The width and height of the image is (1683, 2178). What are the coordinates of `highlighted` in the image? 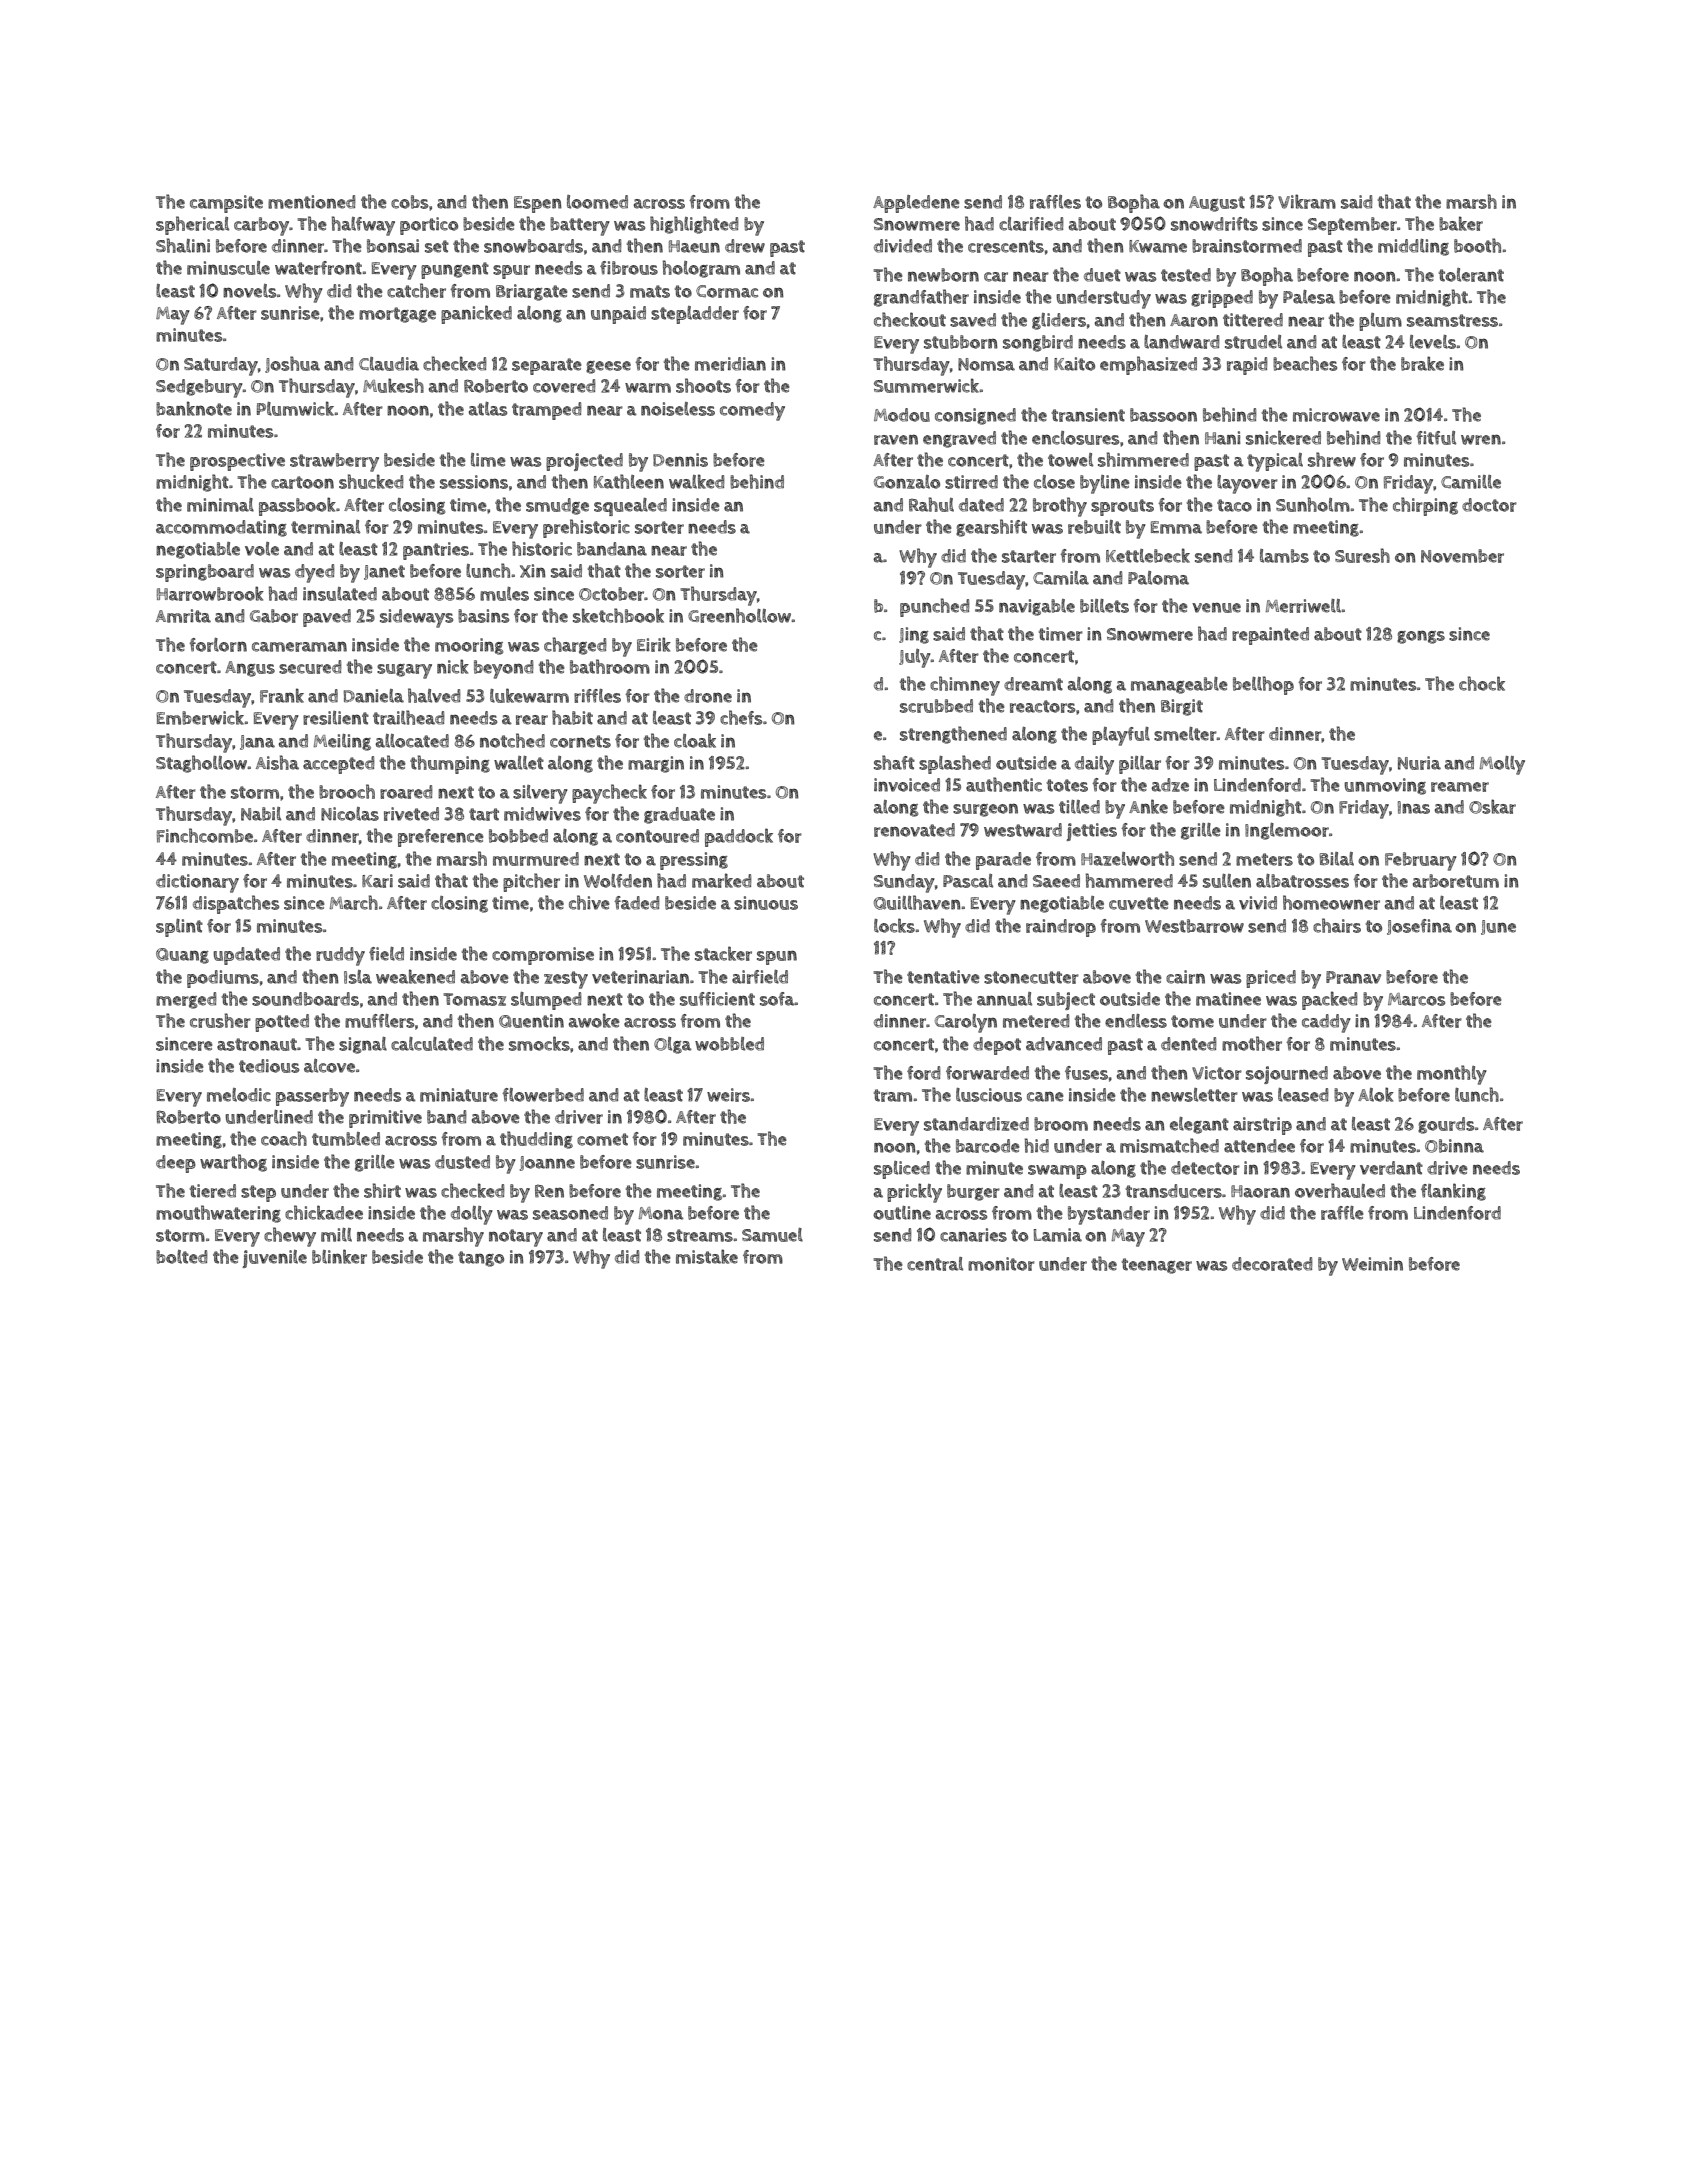 It's located at (694, 225).
